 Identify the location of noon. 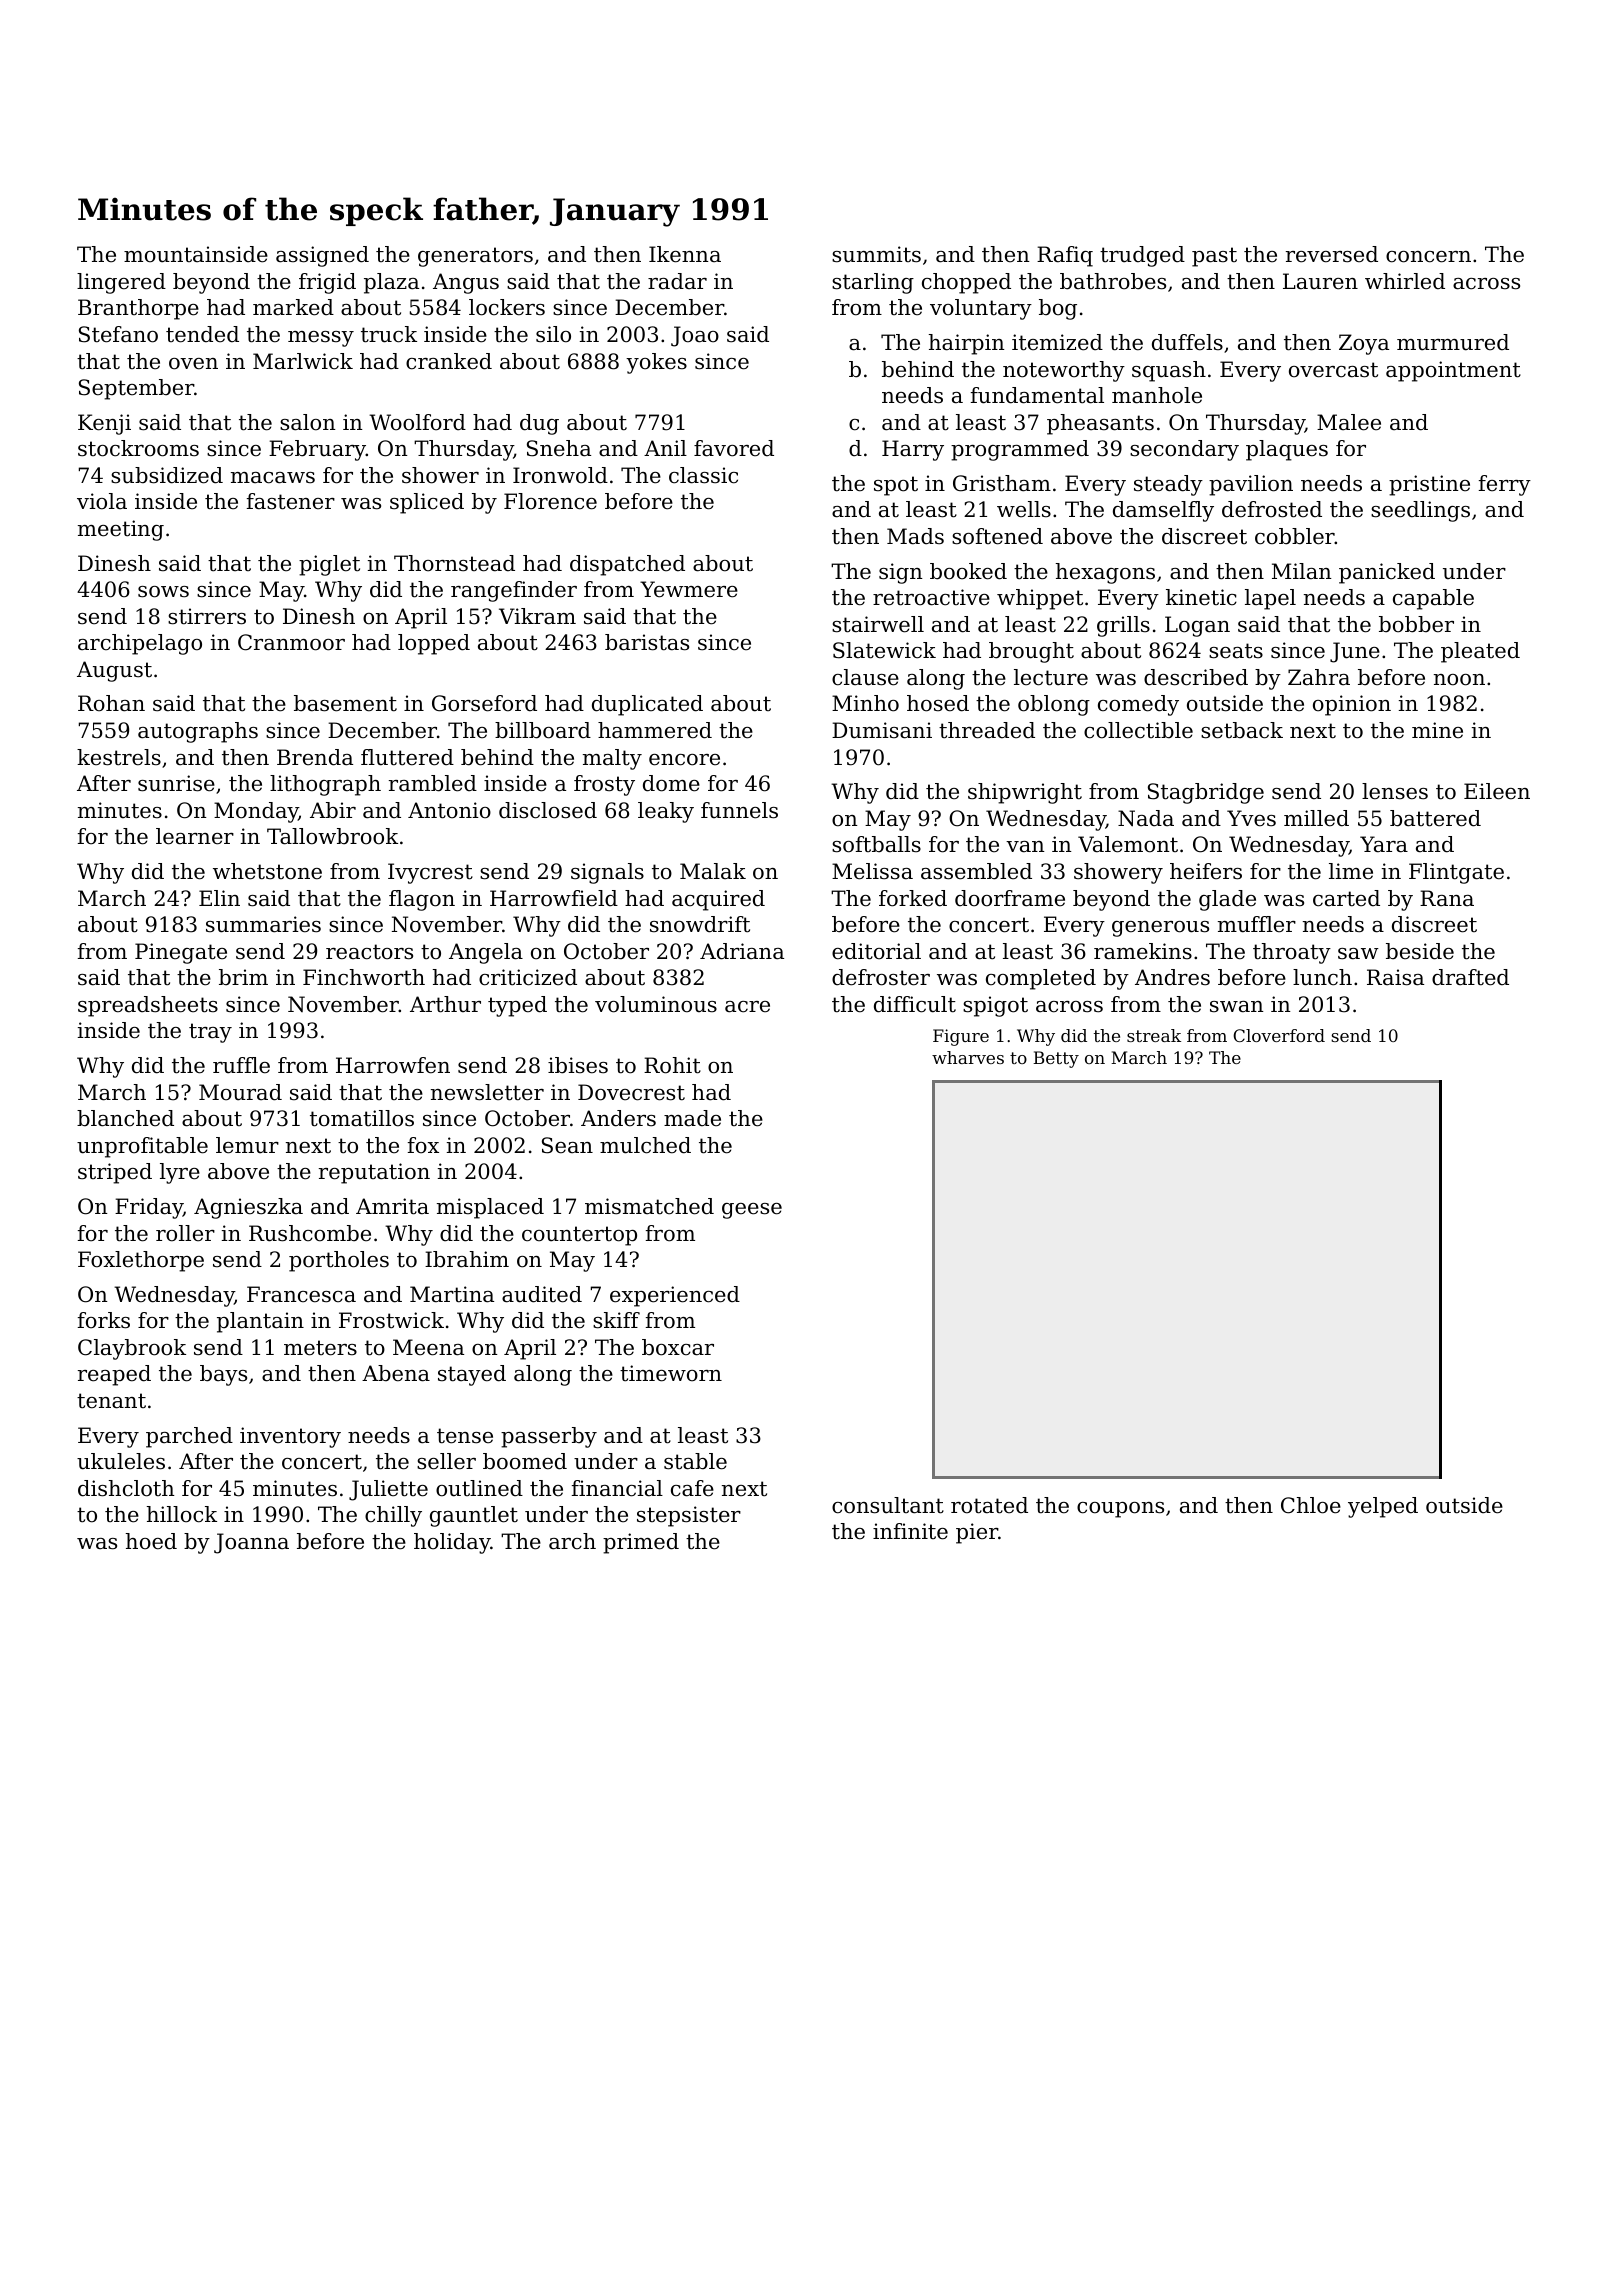
(1459, 680).
